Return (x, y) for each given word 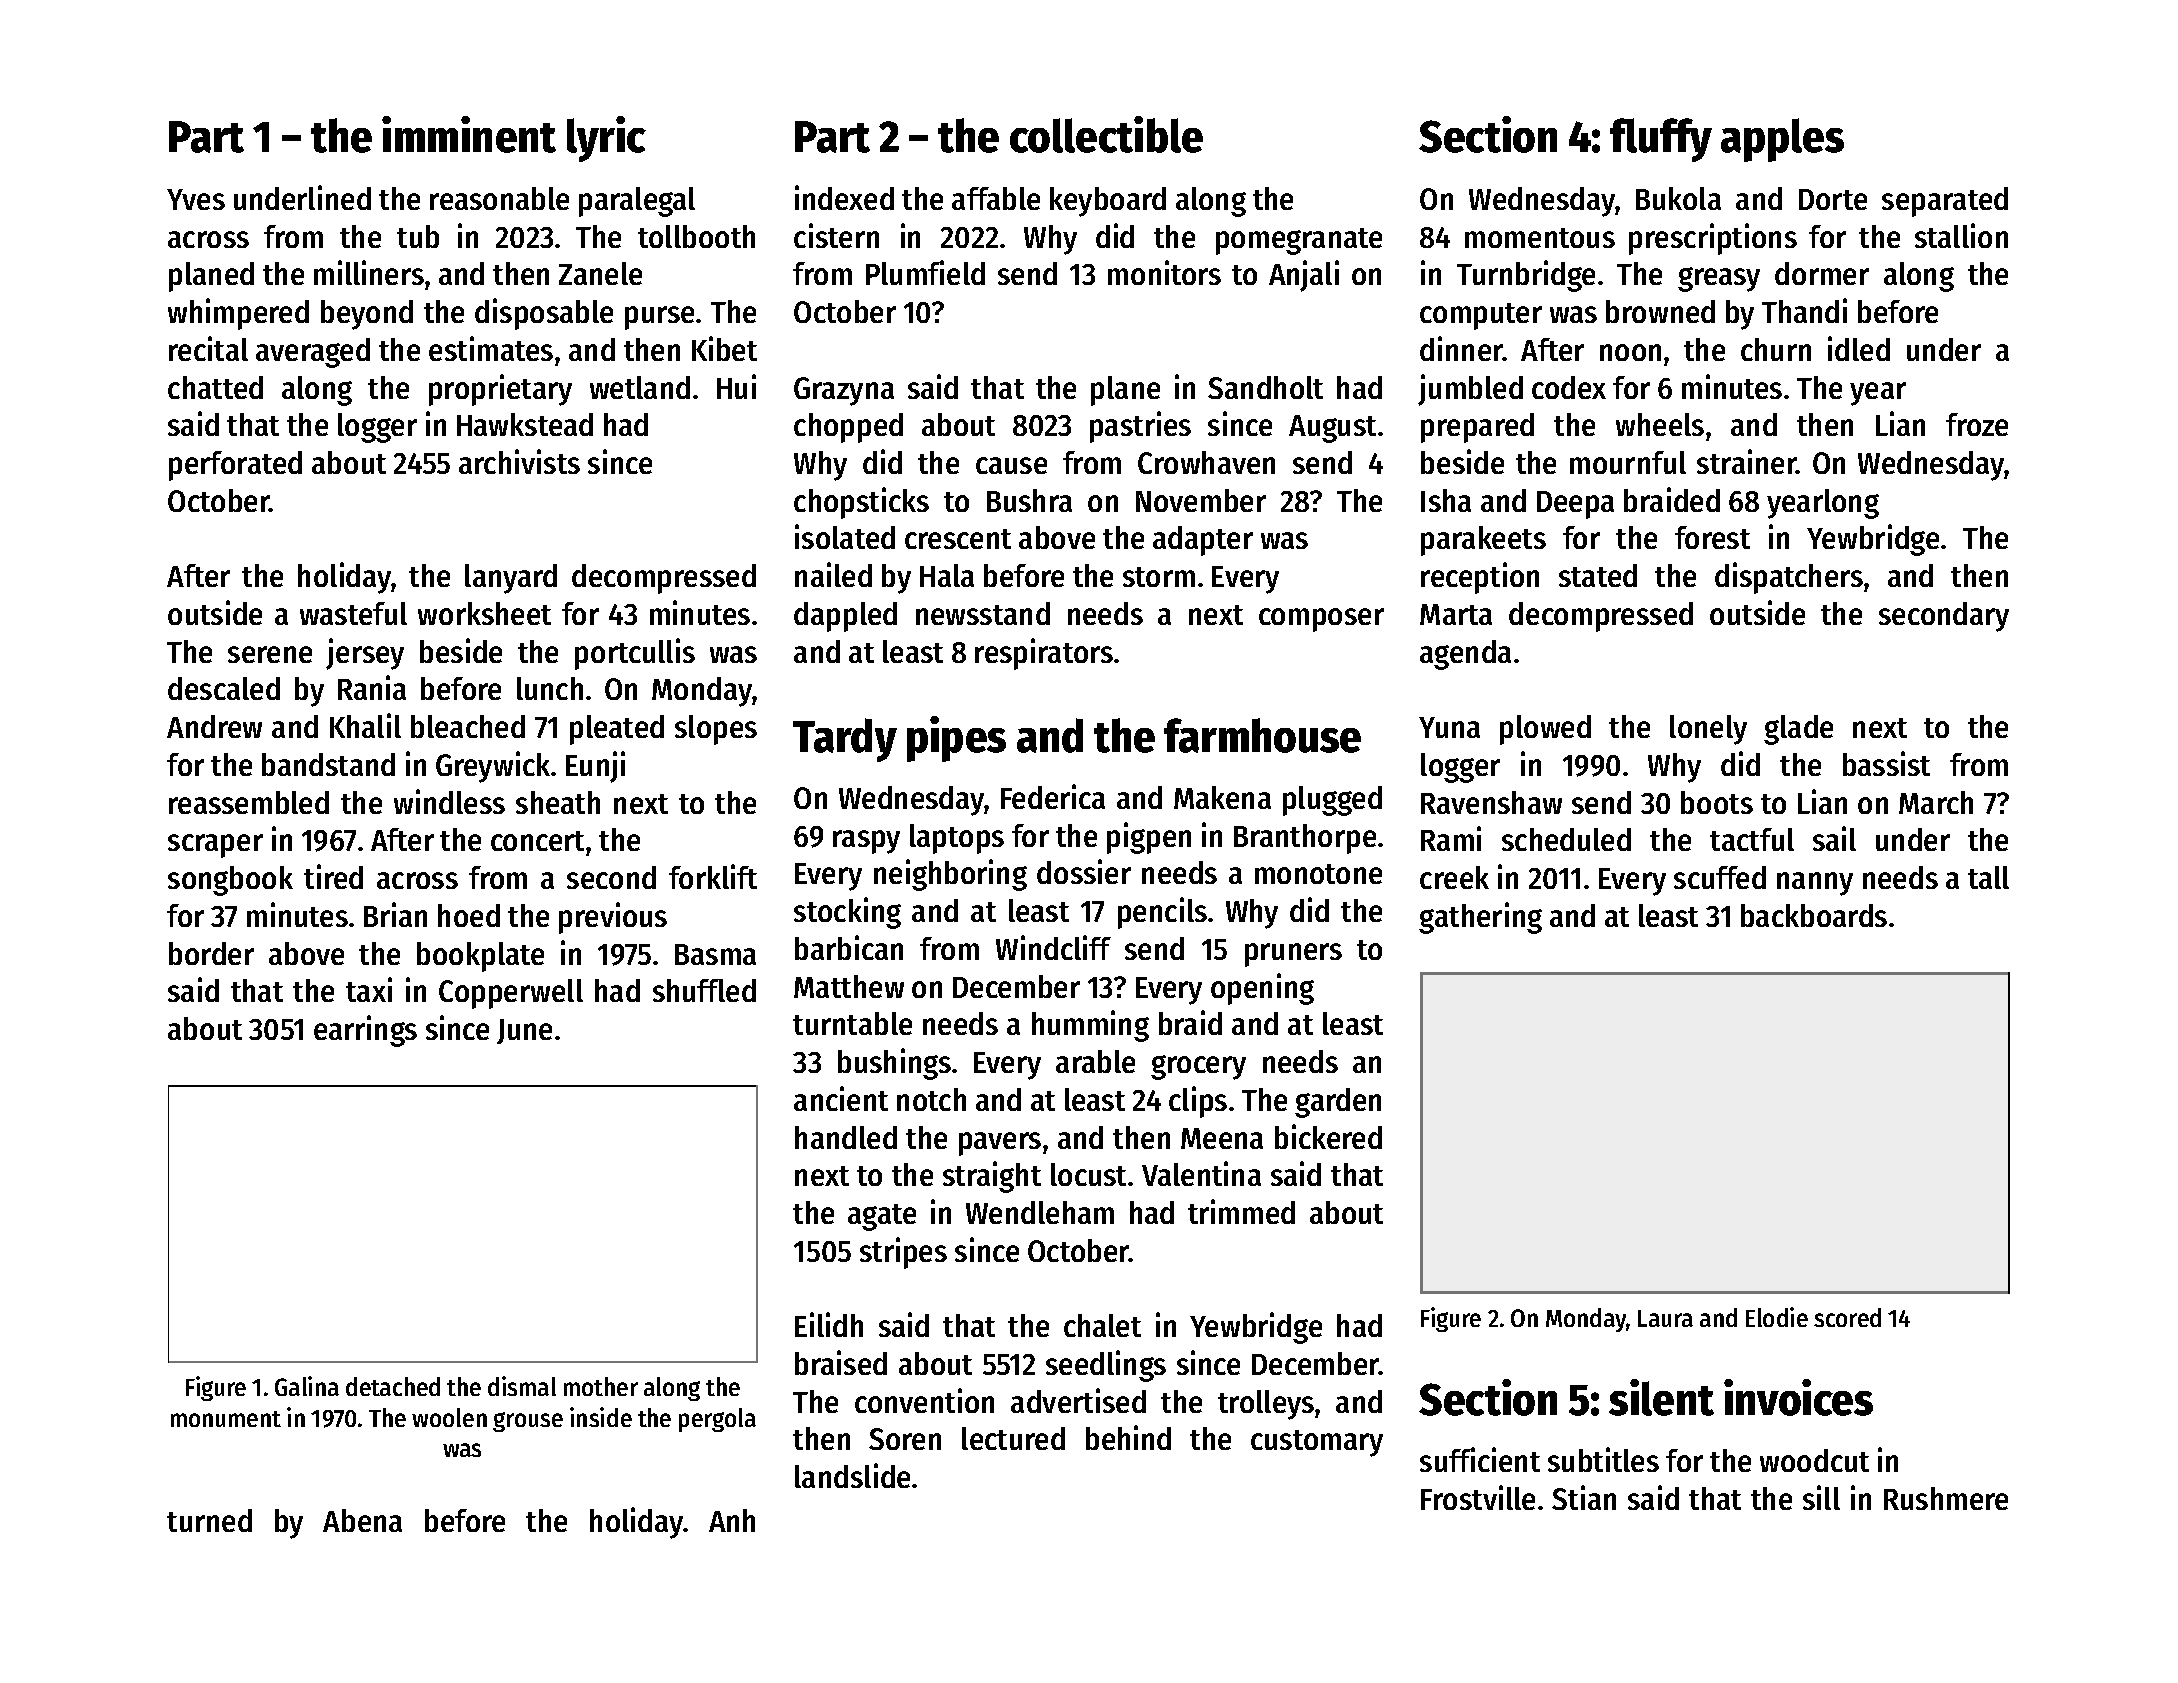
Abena (362, 1520)
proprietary (500, 390)
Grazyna (844, 391)
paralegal (637, 202)
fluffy (1661, 140)
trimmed (1241, 1211)
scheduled (1566, 839)
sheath (558, 802)
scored (1847, 1317)
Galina (307, 1386)
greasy (1719, 279)
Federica (1053, 796)
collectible (1106, 134)
